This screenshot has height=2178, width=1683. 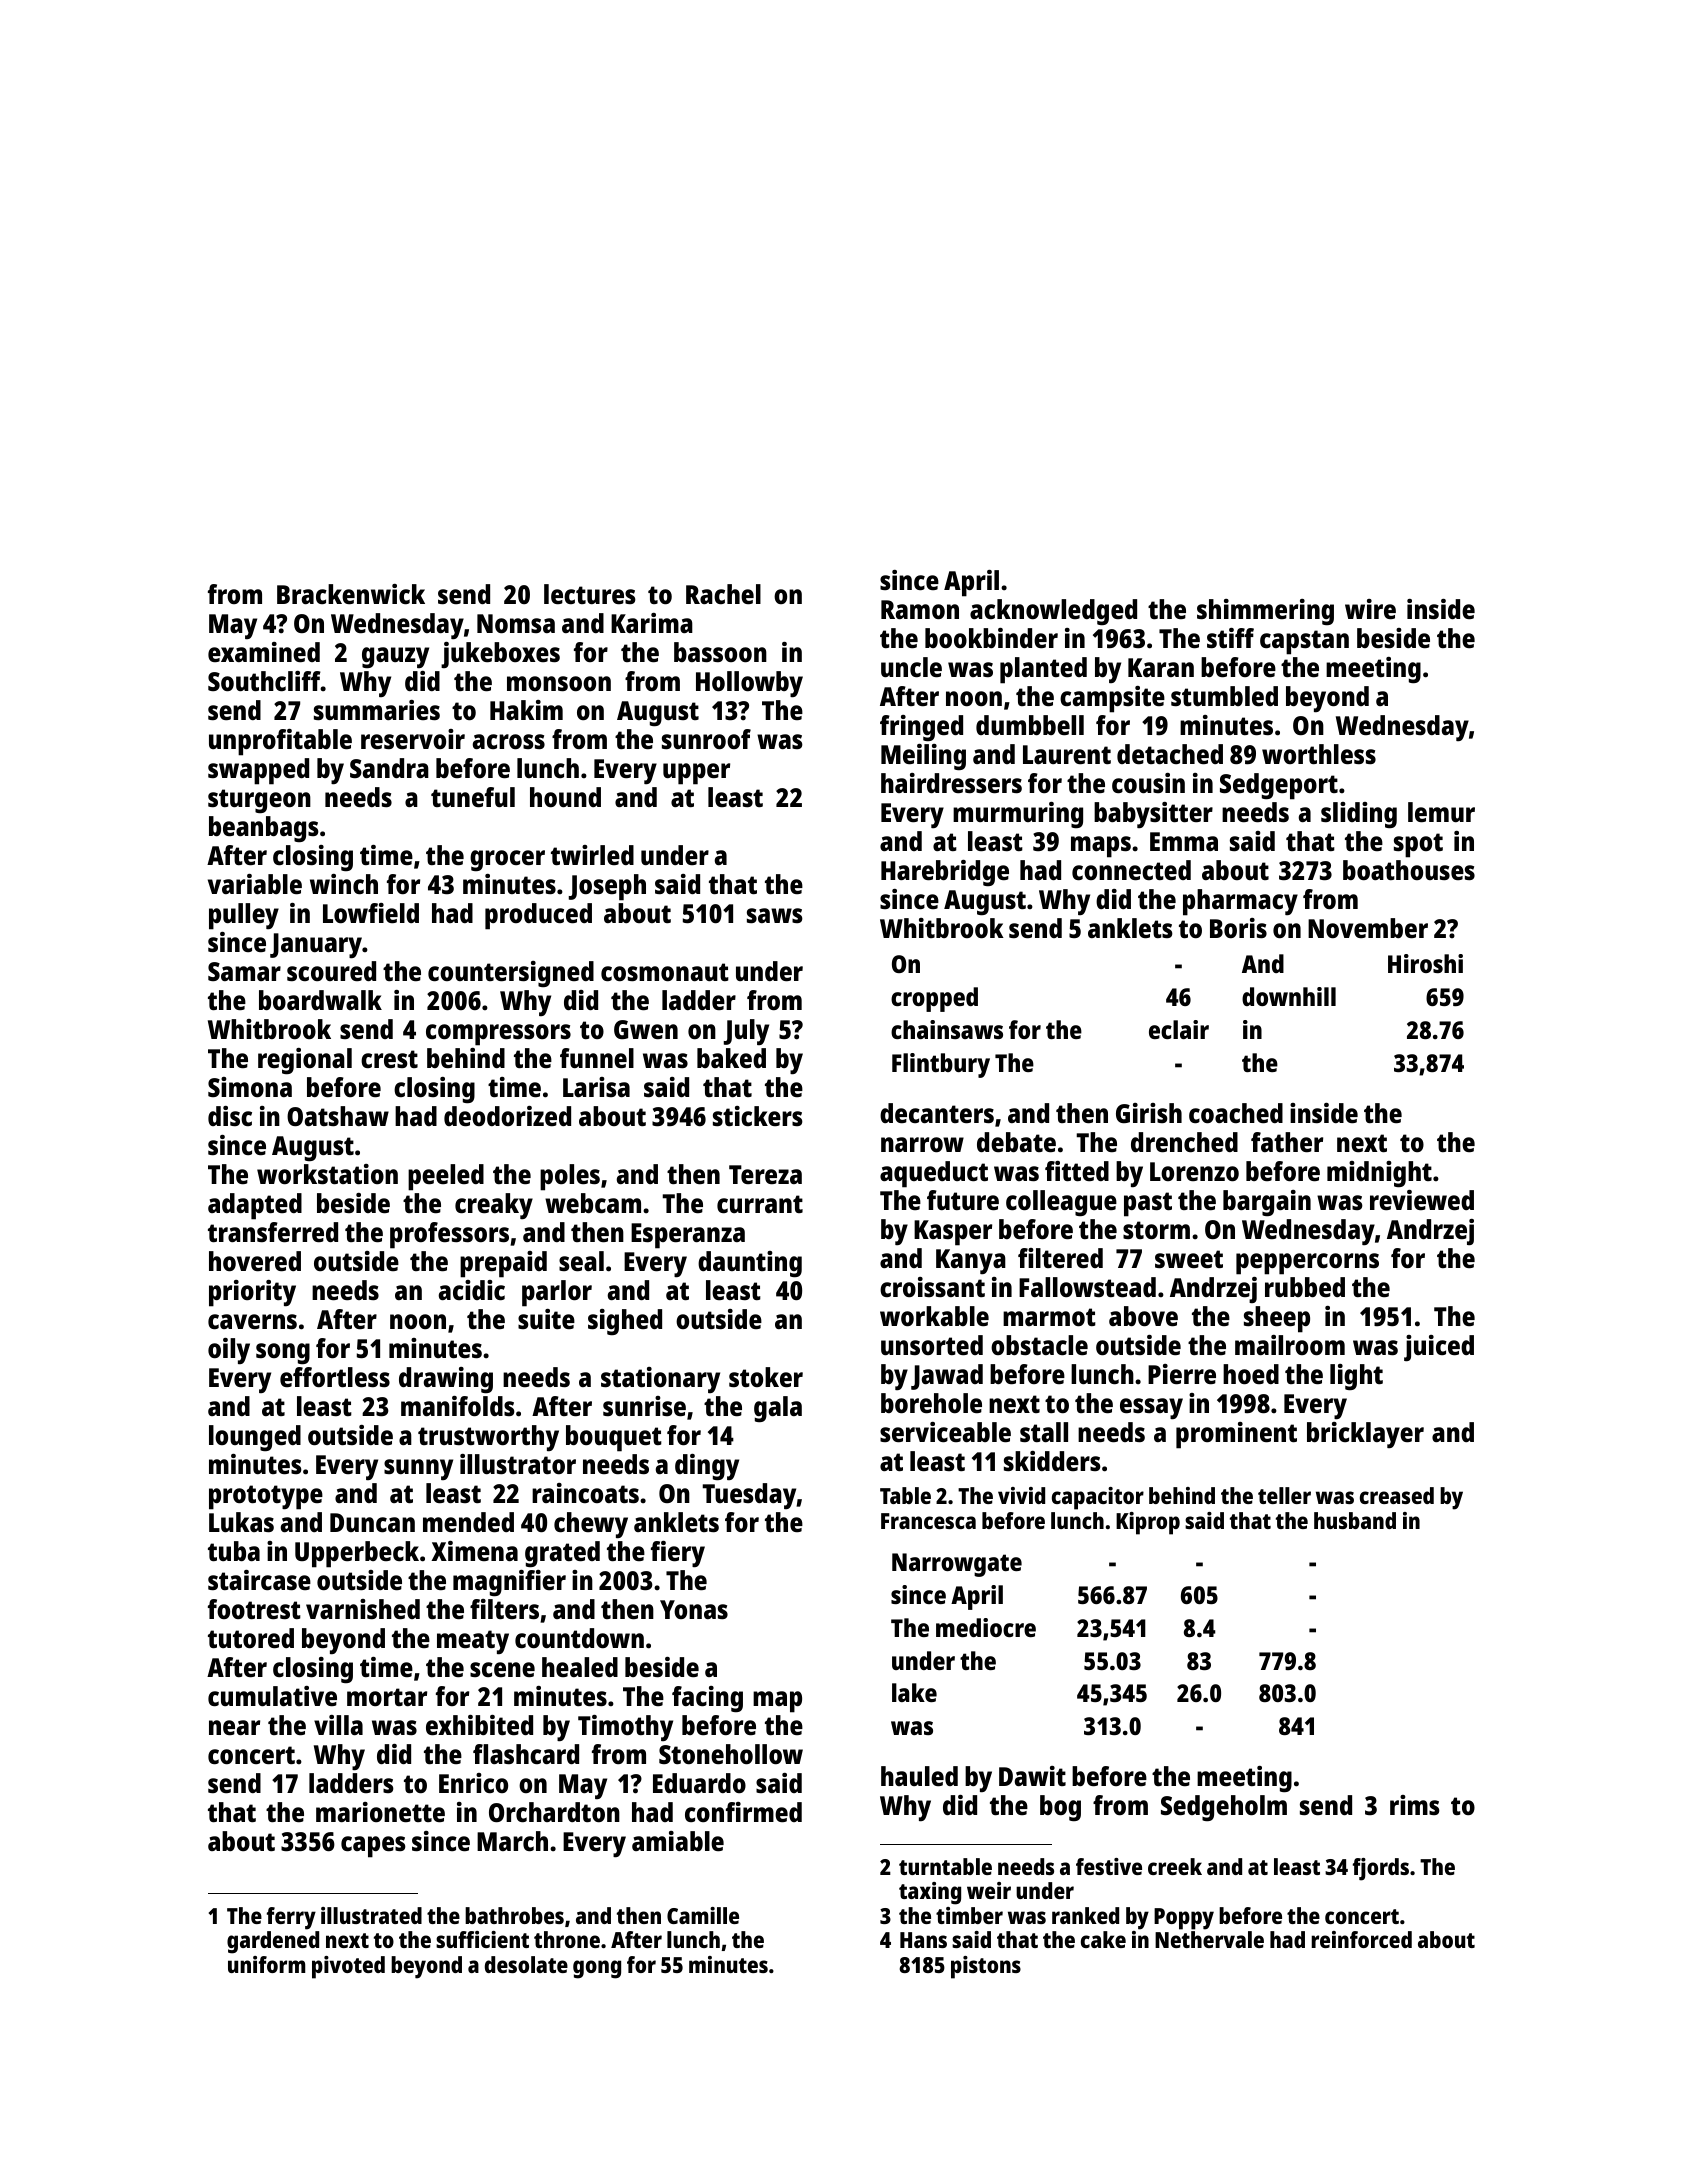 I want to click on weir, so click(x=989, y=1890).
